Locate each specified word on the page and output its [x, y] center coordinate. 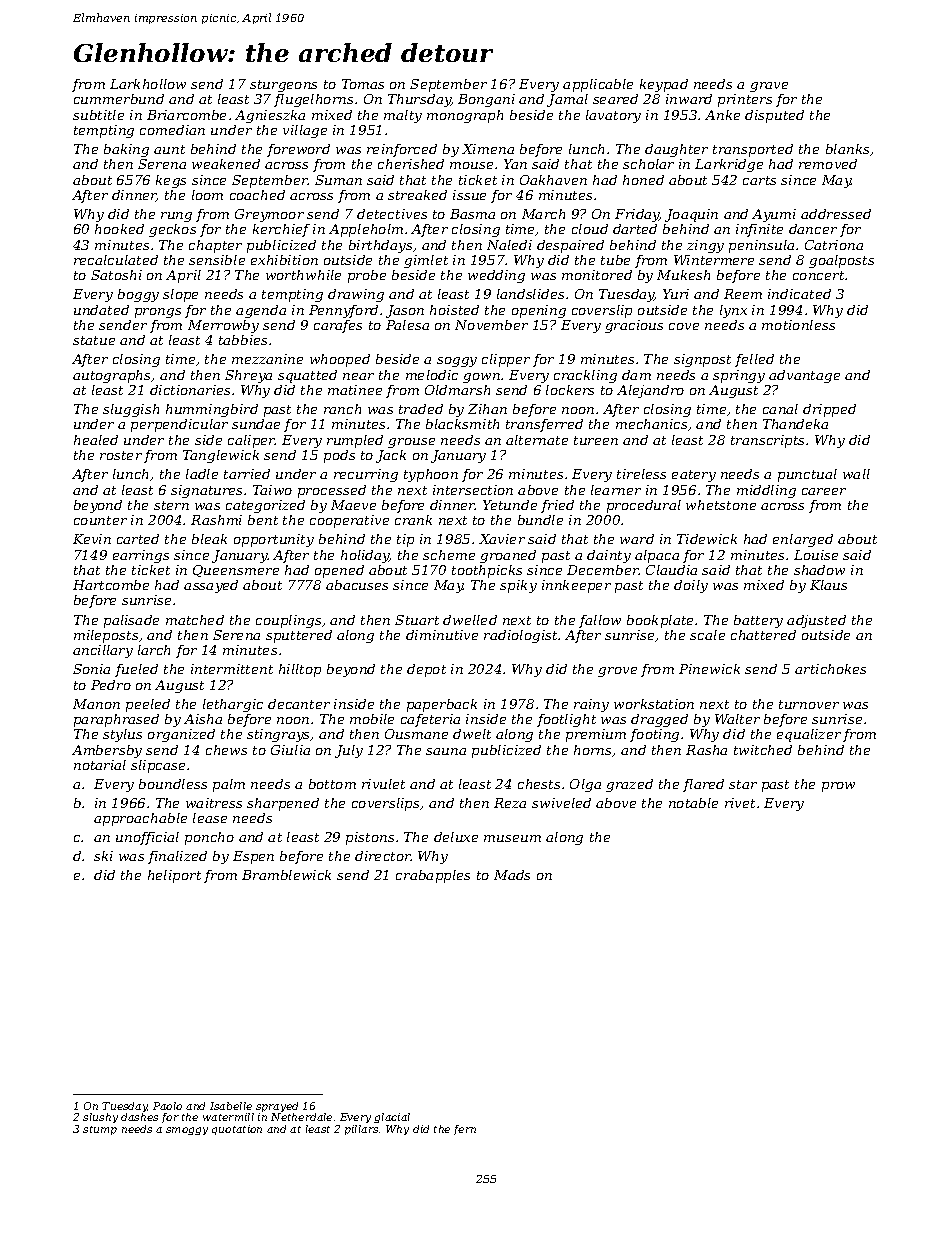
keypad [664, 85]
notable [693, 803]
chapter [215, 246]
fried [557, 506]
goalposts [841, 261]
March [543, 214]
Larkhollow [148, 84]
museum [512, 838]
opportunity [274, 540]
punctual [807, 475]
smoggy [187, 1131]
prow [838, 787]
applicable [598, 85]
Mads [512, 875]
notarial [100, 765]
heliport [174, 876]
